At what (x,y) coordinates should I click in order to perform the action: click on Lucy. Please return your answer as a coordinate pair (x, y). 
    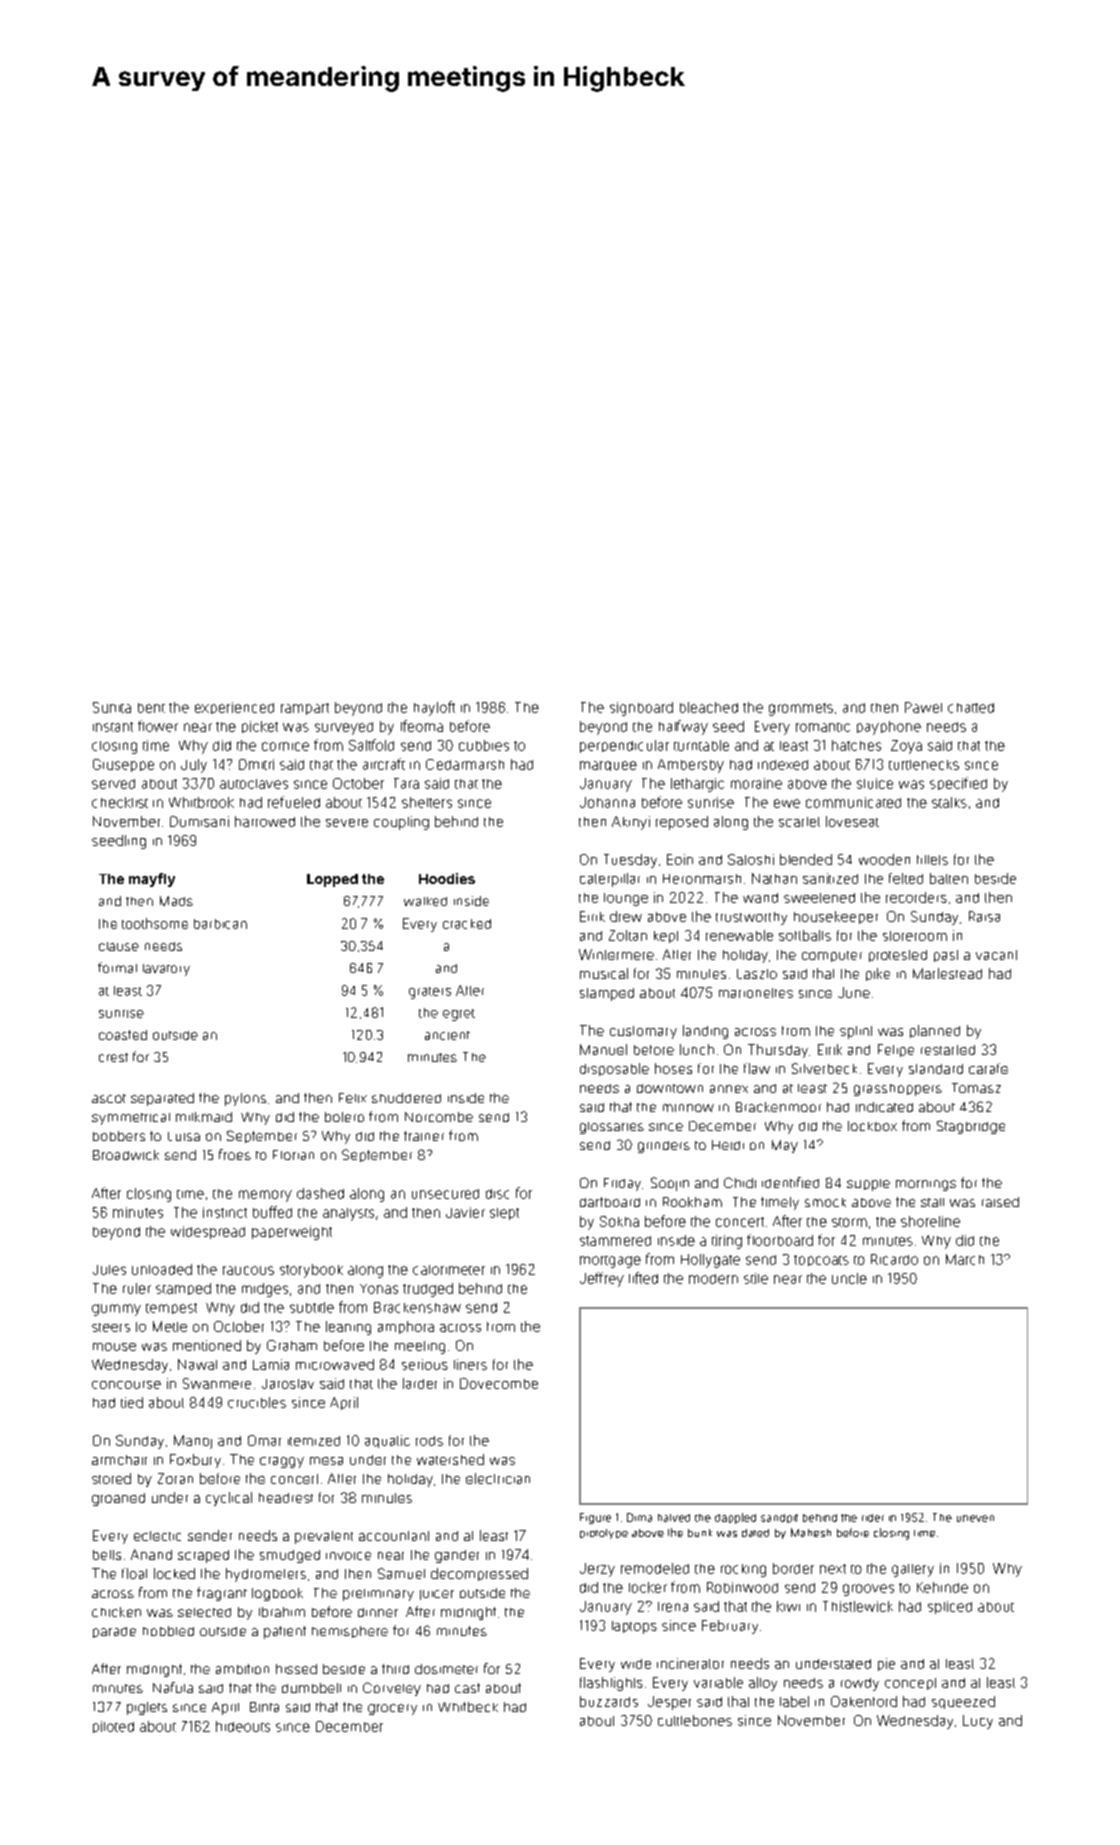
    Looking at the image, I should click on (978, 1722).
